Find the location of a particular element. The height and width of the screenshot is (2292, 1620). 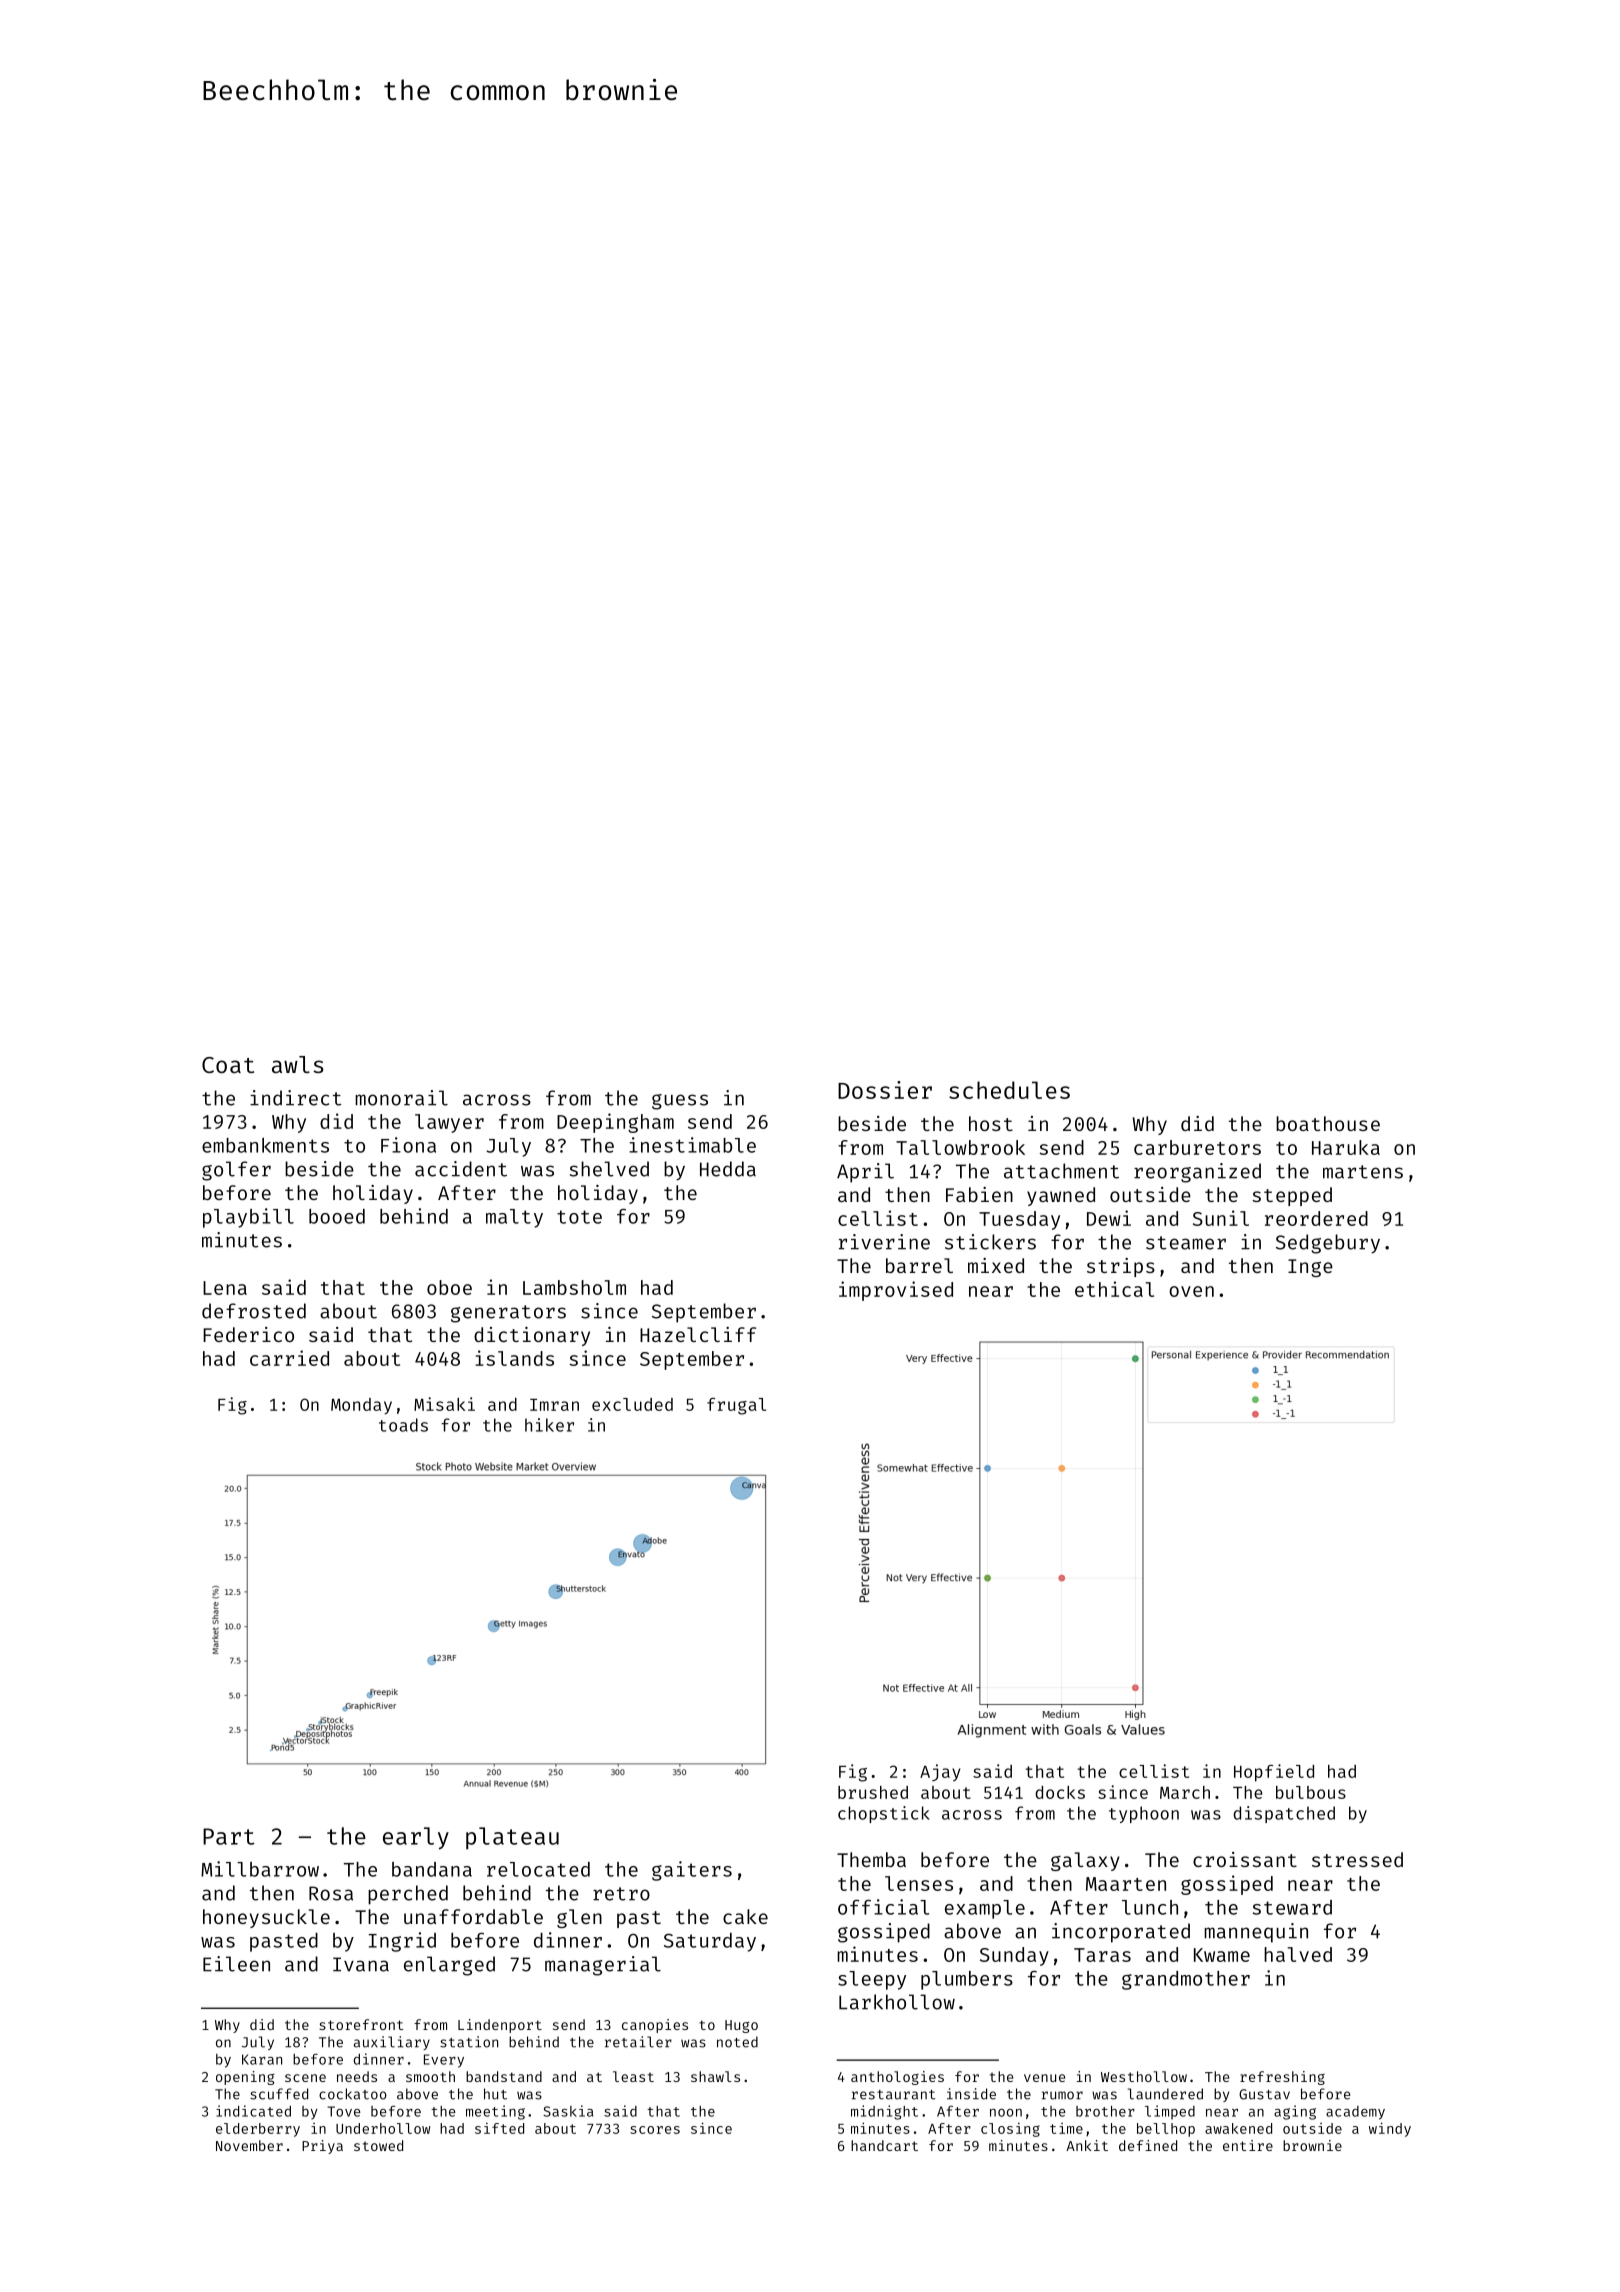

schedules is located at coordinates (1009, 1090).
